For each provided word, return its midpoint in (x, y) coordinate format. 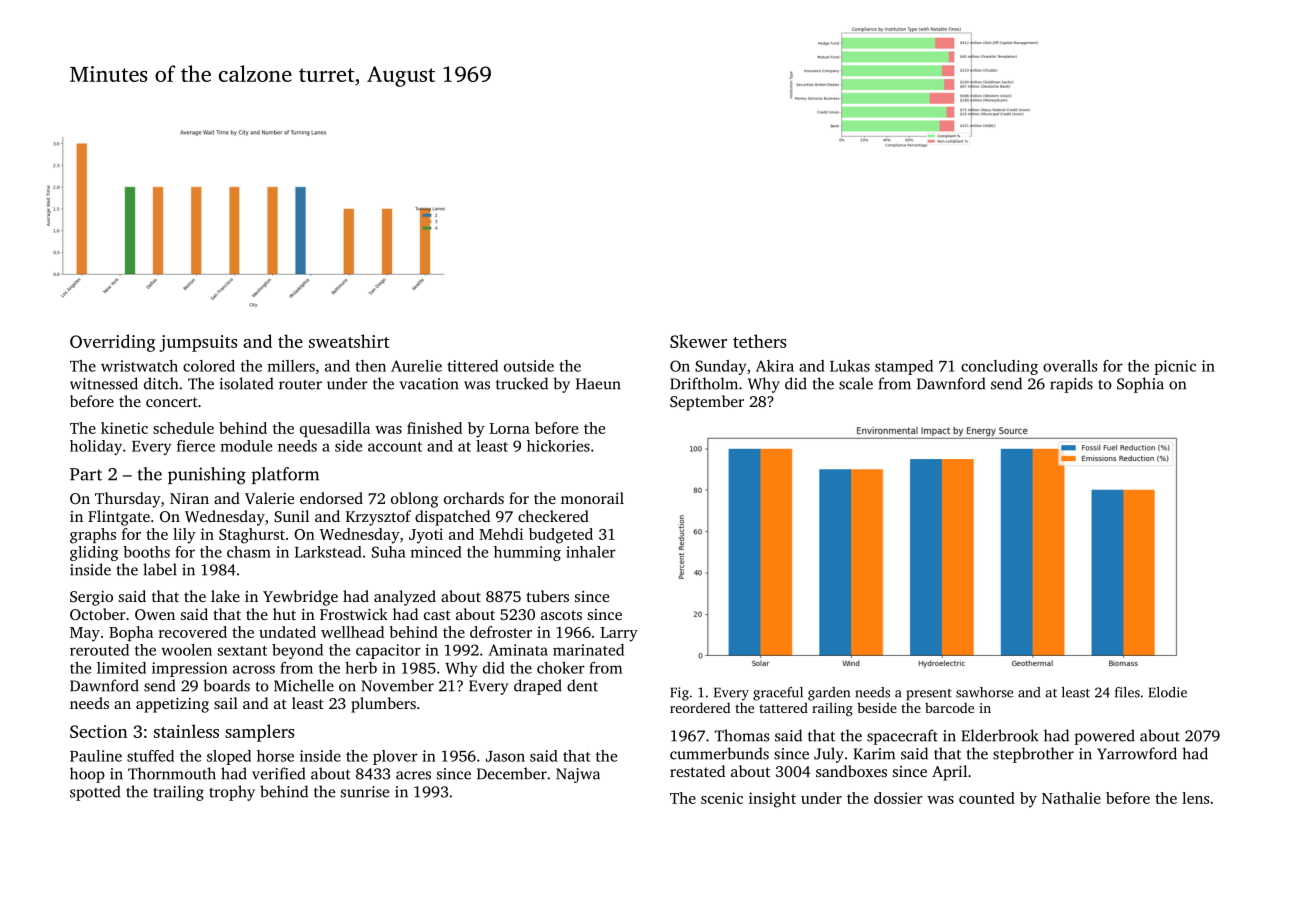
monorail (592, 498)
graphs (93, 536)
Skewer (698, 341)
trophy (232, 793)
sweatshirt (349, 341)
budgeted (561, 536)
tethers (759, 341)
